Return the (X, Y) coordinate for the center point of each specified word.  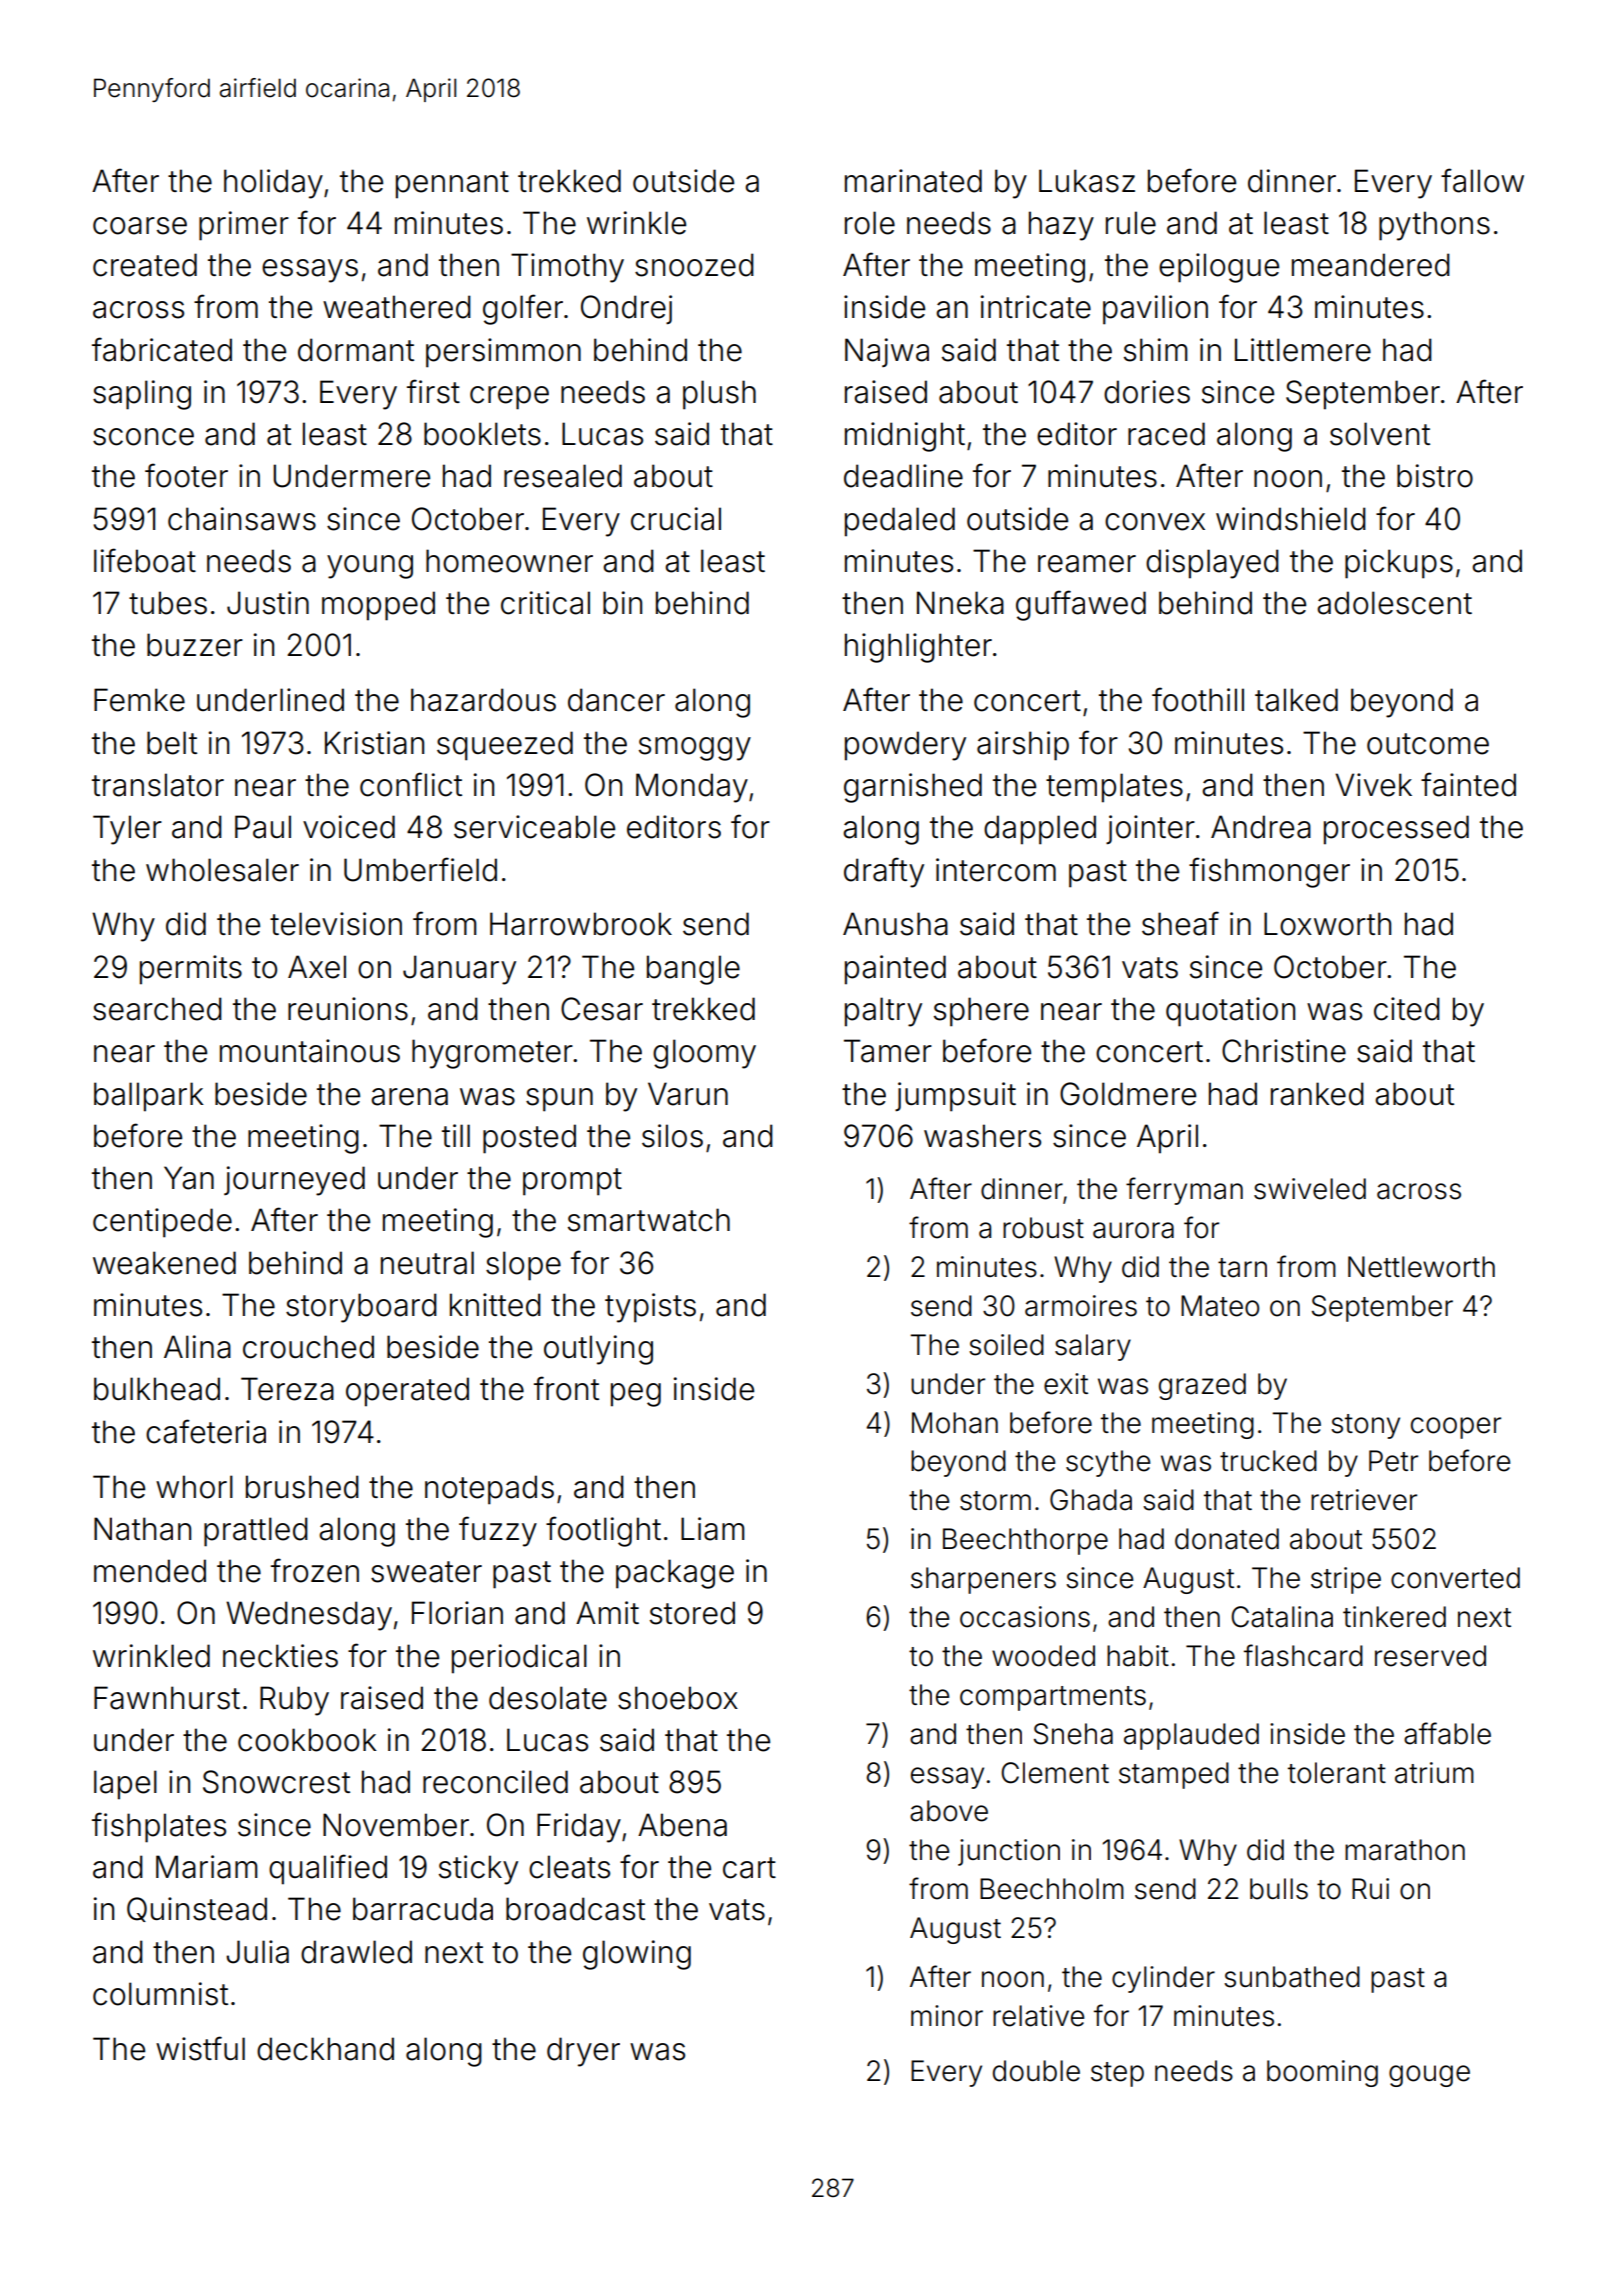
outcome (1428, 744)
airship (1023, 746)
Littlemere (1303, 350)
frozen (315, 1570)
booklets (482, 434)
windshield (1291, 519)
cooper (1456, 1428)
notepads (489, 1490)
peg (636, 1395)
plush (719, 395)
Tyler (127, 830)
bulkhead (157, 1389)
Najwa (887, 352)
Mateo (1220, 1306)
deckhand (325, 2049)
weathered (397, 307)
